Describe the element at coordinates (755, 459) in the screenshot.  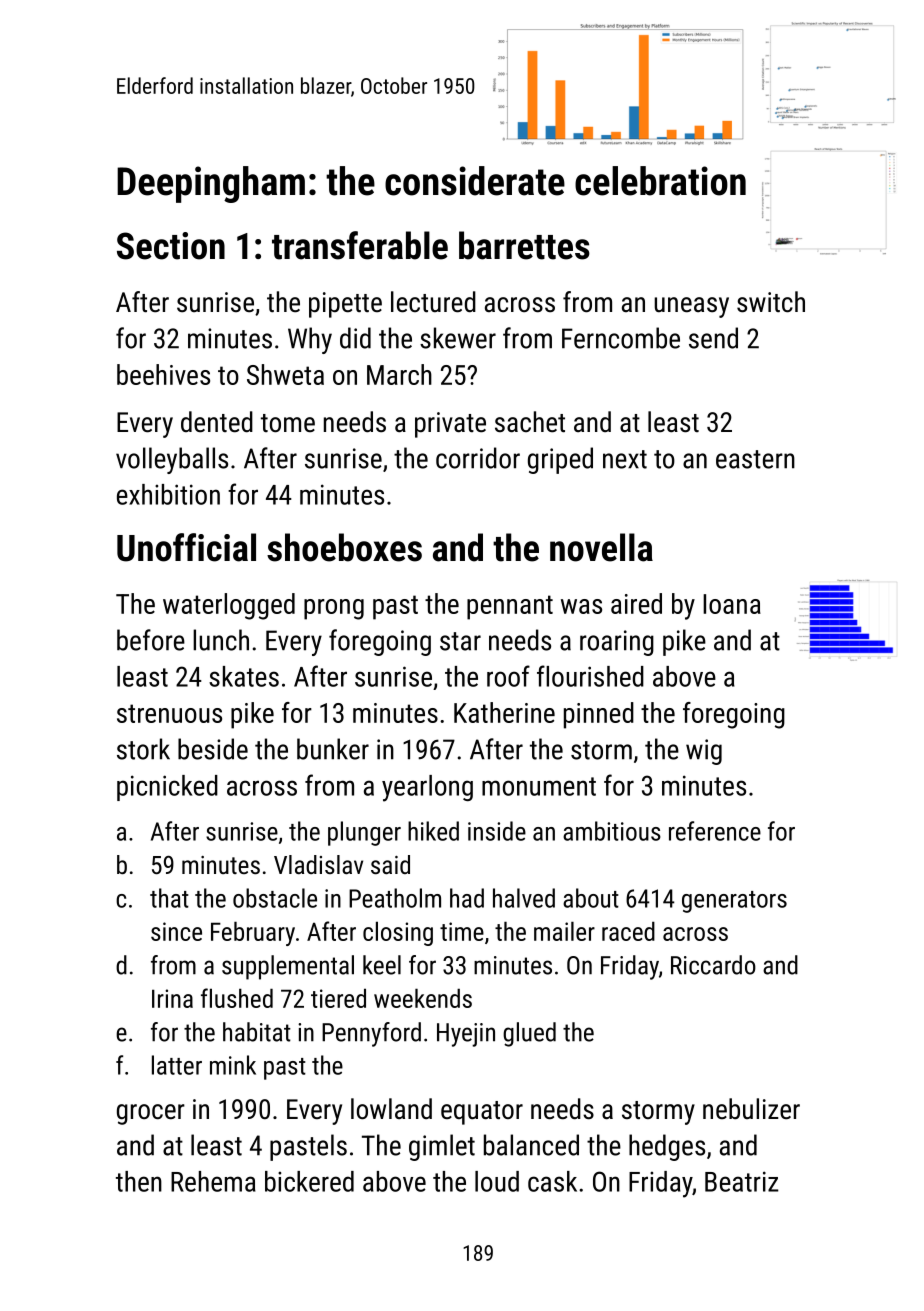
I see `eastern` at that location.
